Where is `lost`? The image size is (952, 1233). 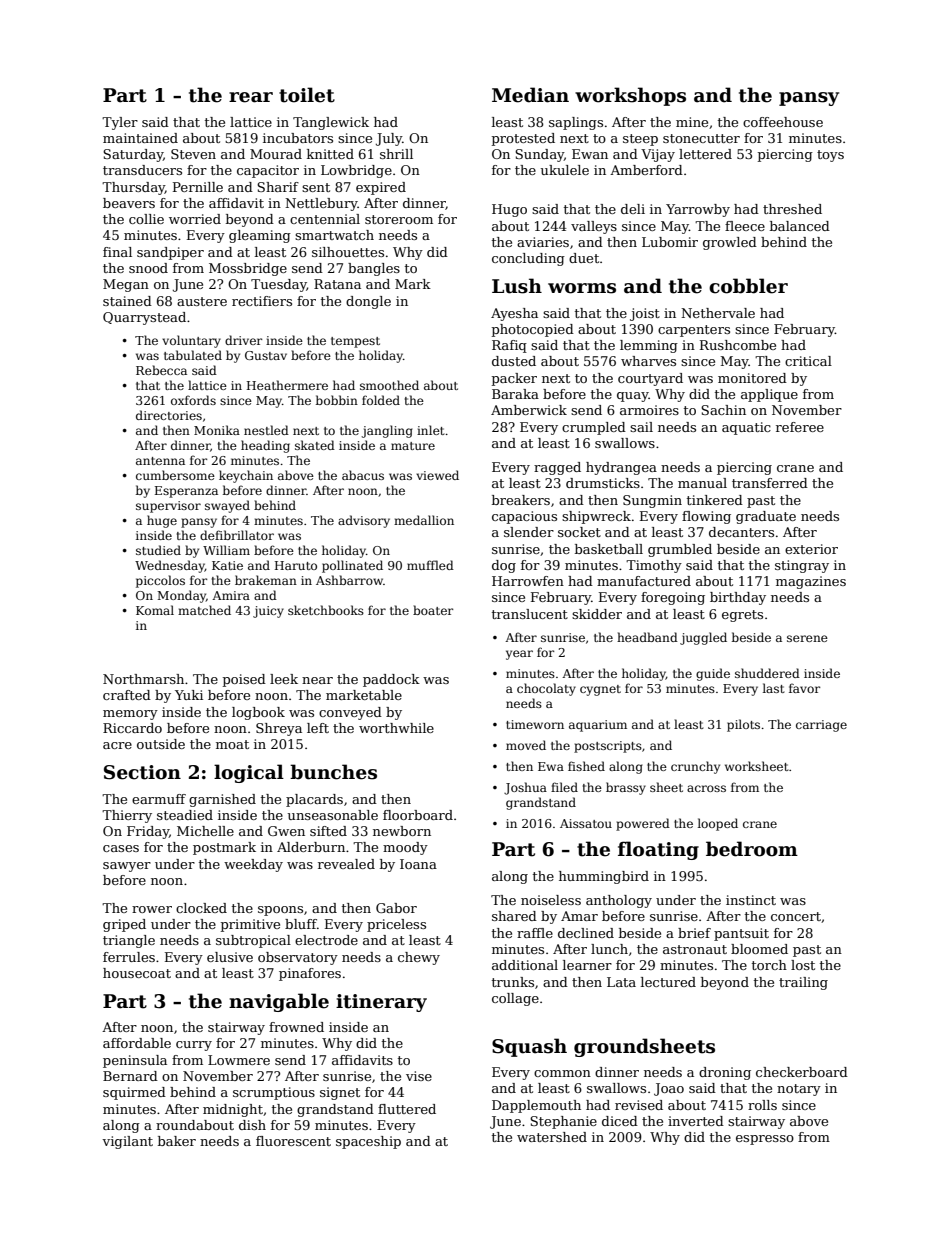 lost is located at coordinates (803, 965).
